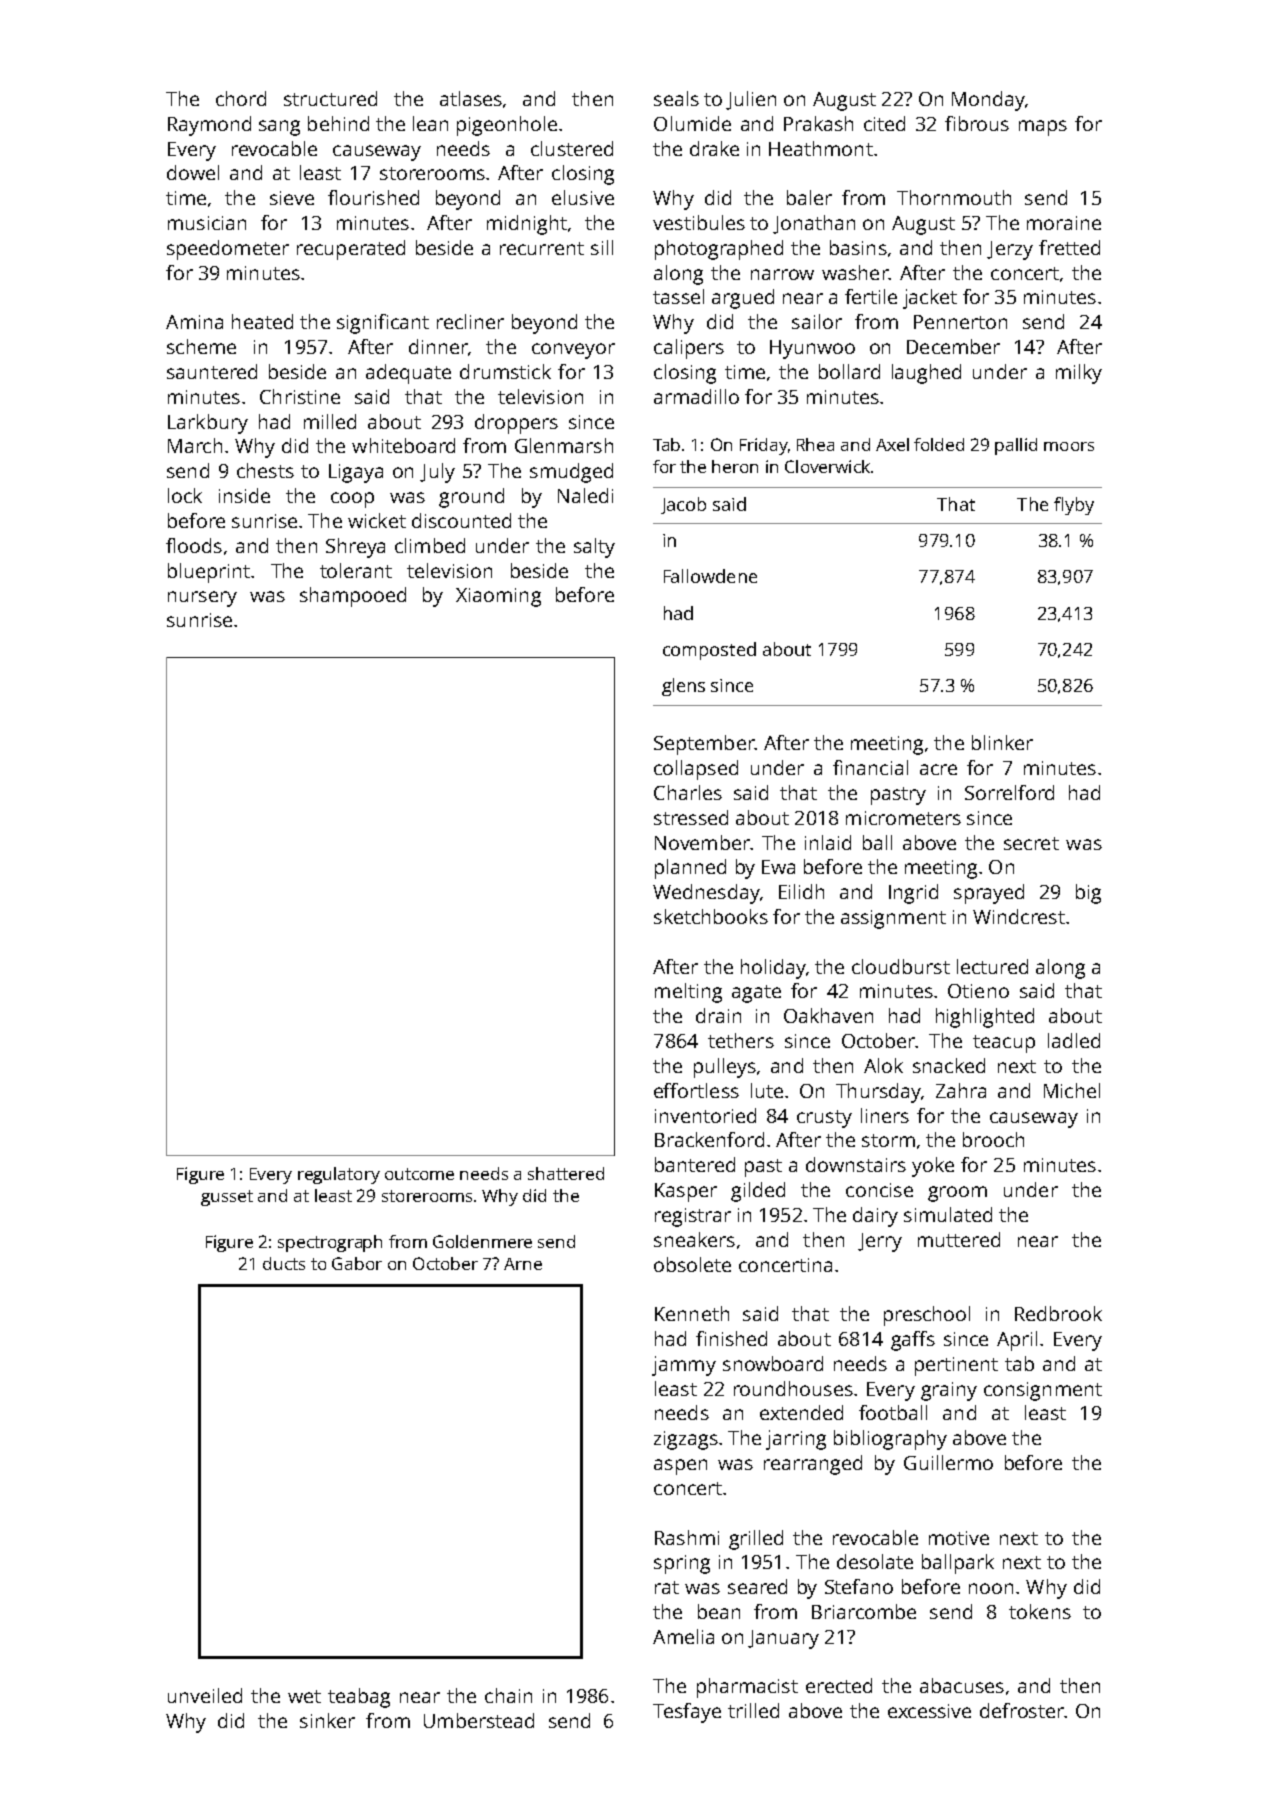 Image resolution: width=1268 pixels, height=1793 pixels. What do you see at coordinates (1043, 128) in the screenshot?
I see `maps` at bounding box center [1043, 128].
